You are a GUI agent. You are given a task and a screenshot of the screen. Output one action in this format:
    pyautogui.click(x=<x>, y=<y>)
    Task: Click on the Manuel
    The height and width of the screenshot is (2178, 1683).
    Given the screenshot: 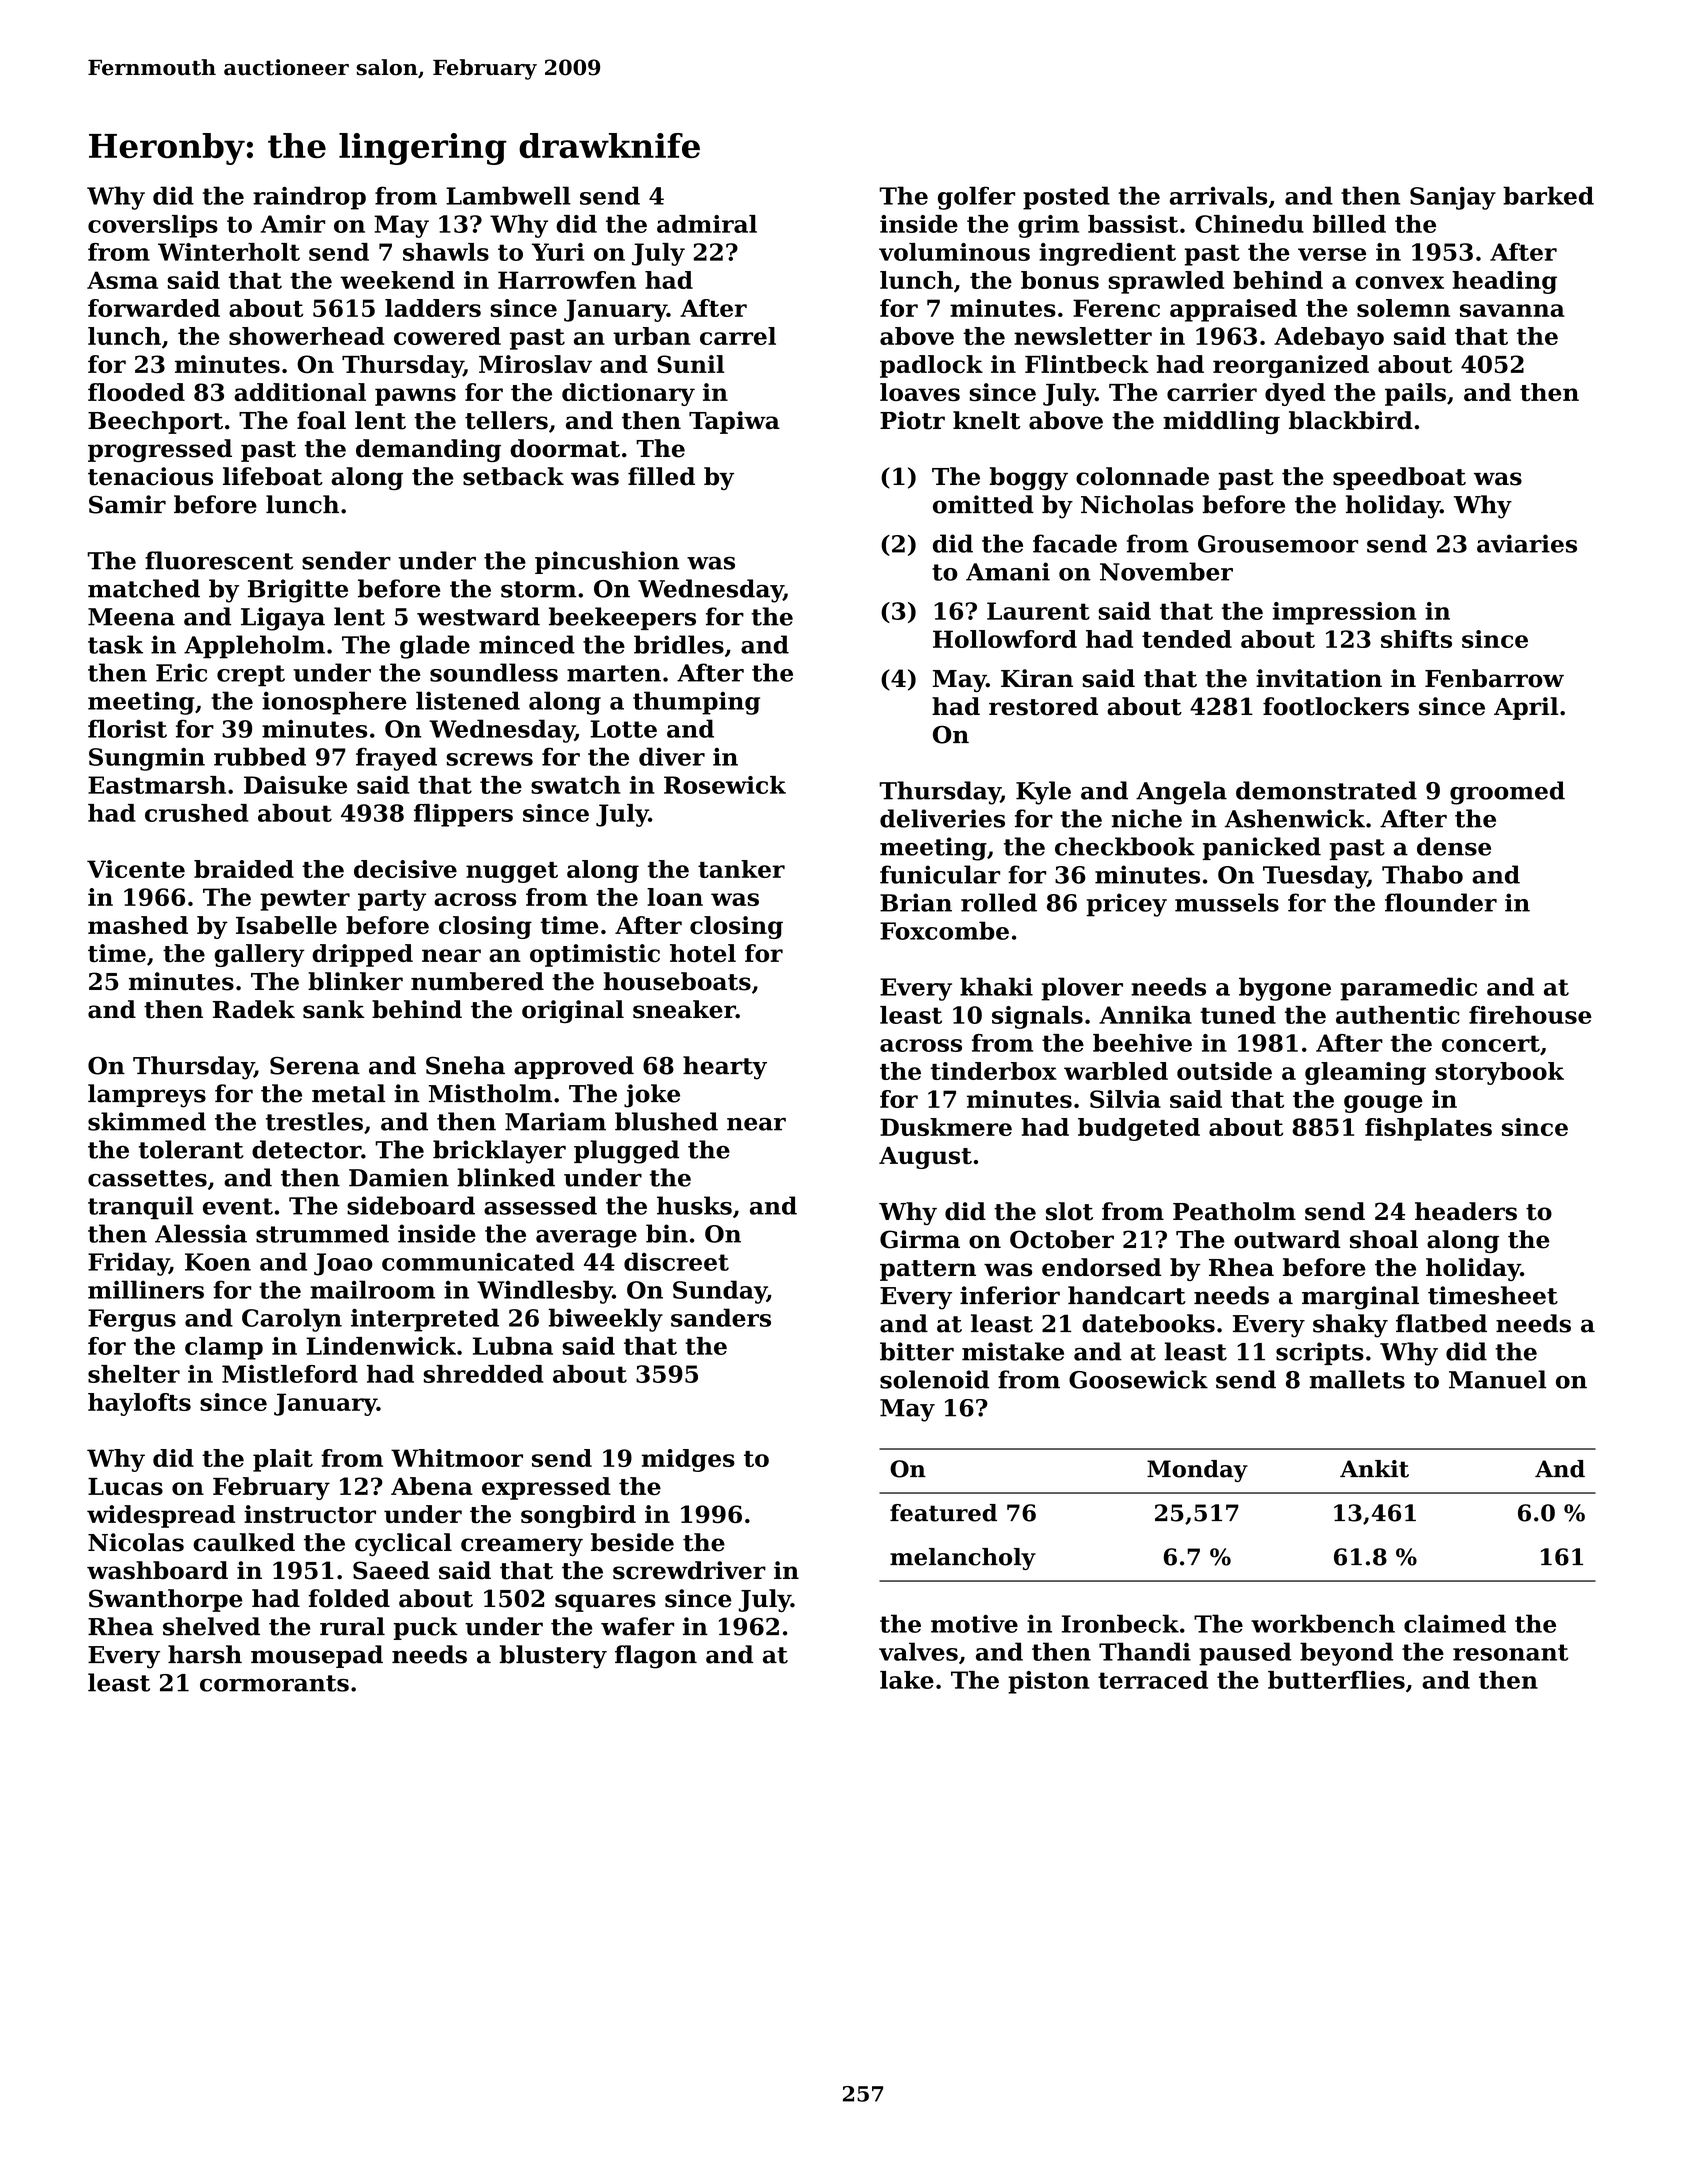 What is the action you would take?
    pyautogui.click(x=1497, y=1379)
